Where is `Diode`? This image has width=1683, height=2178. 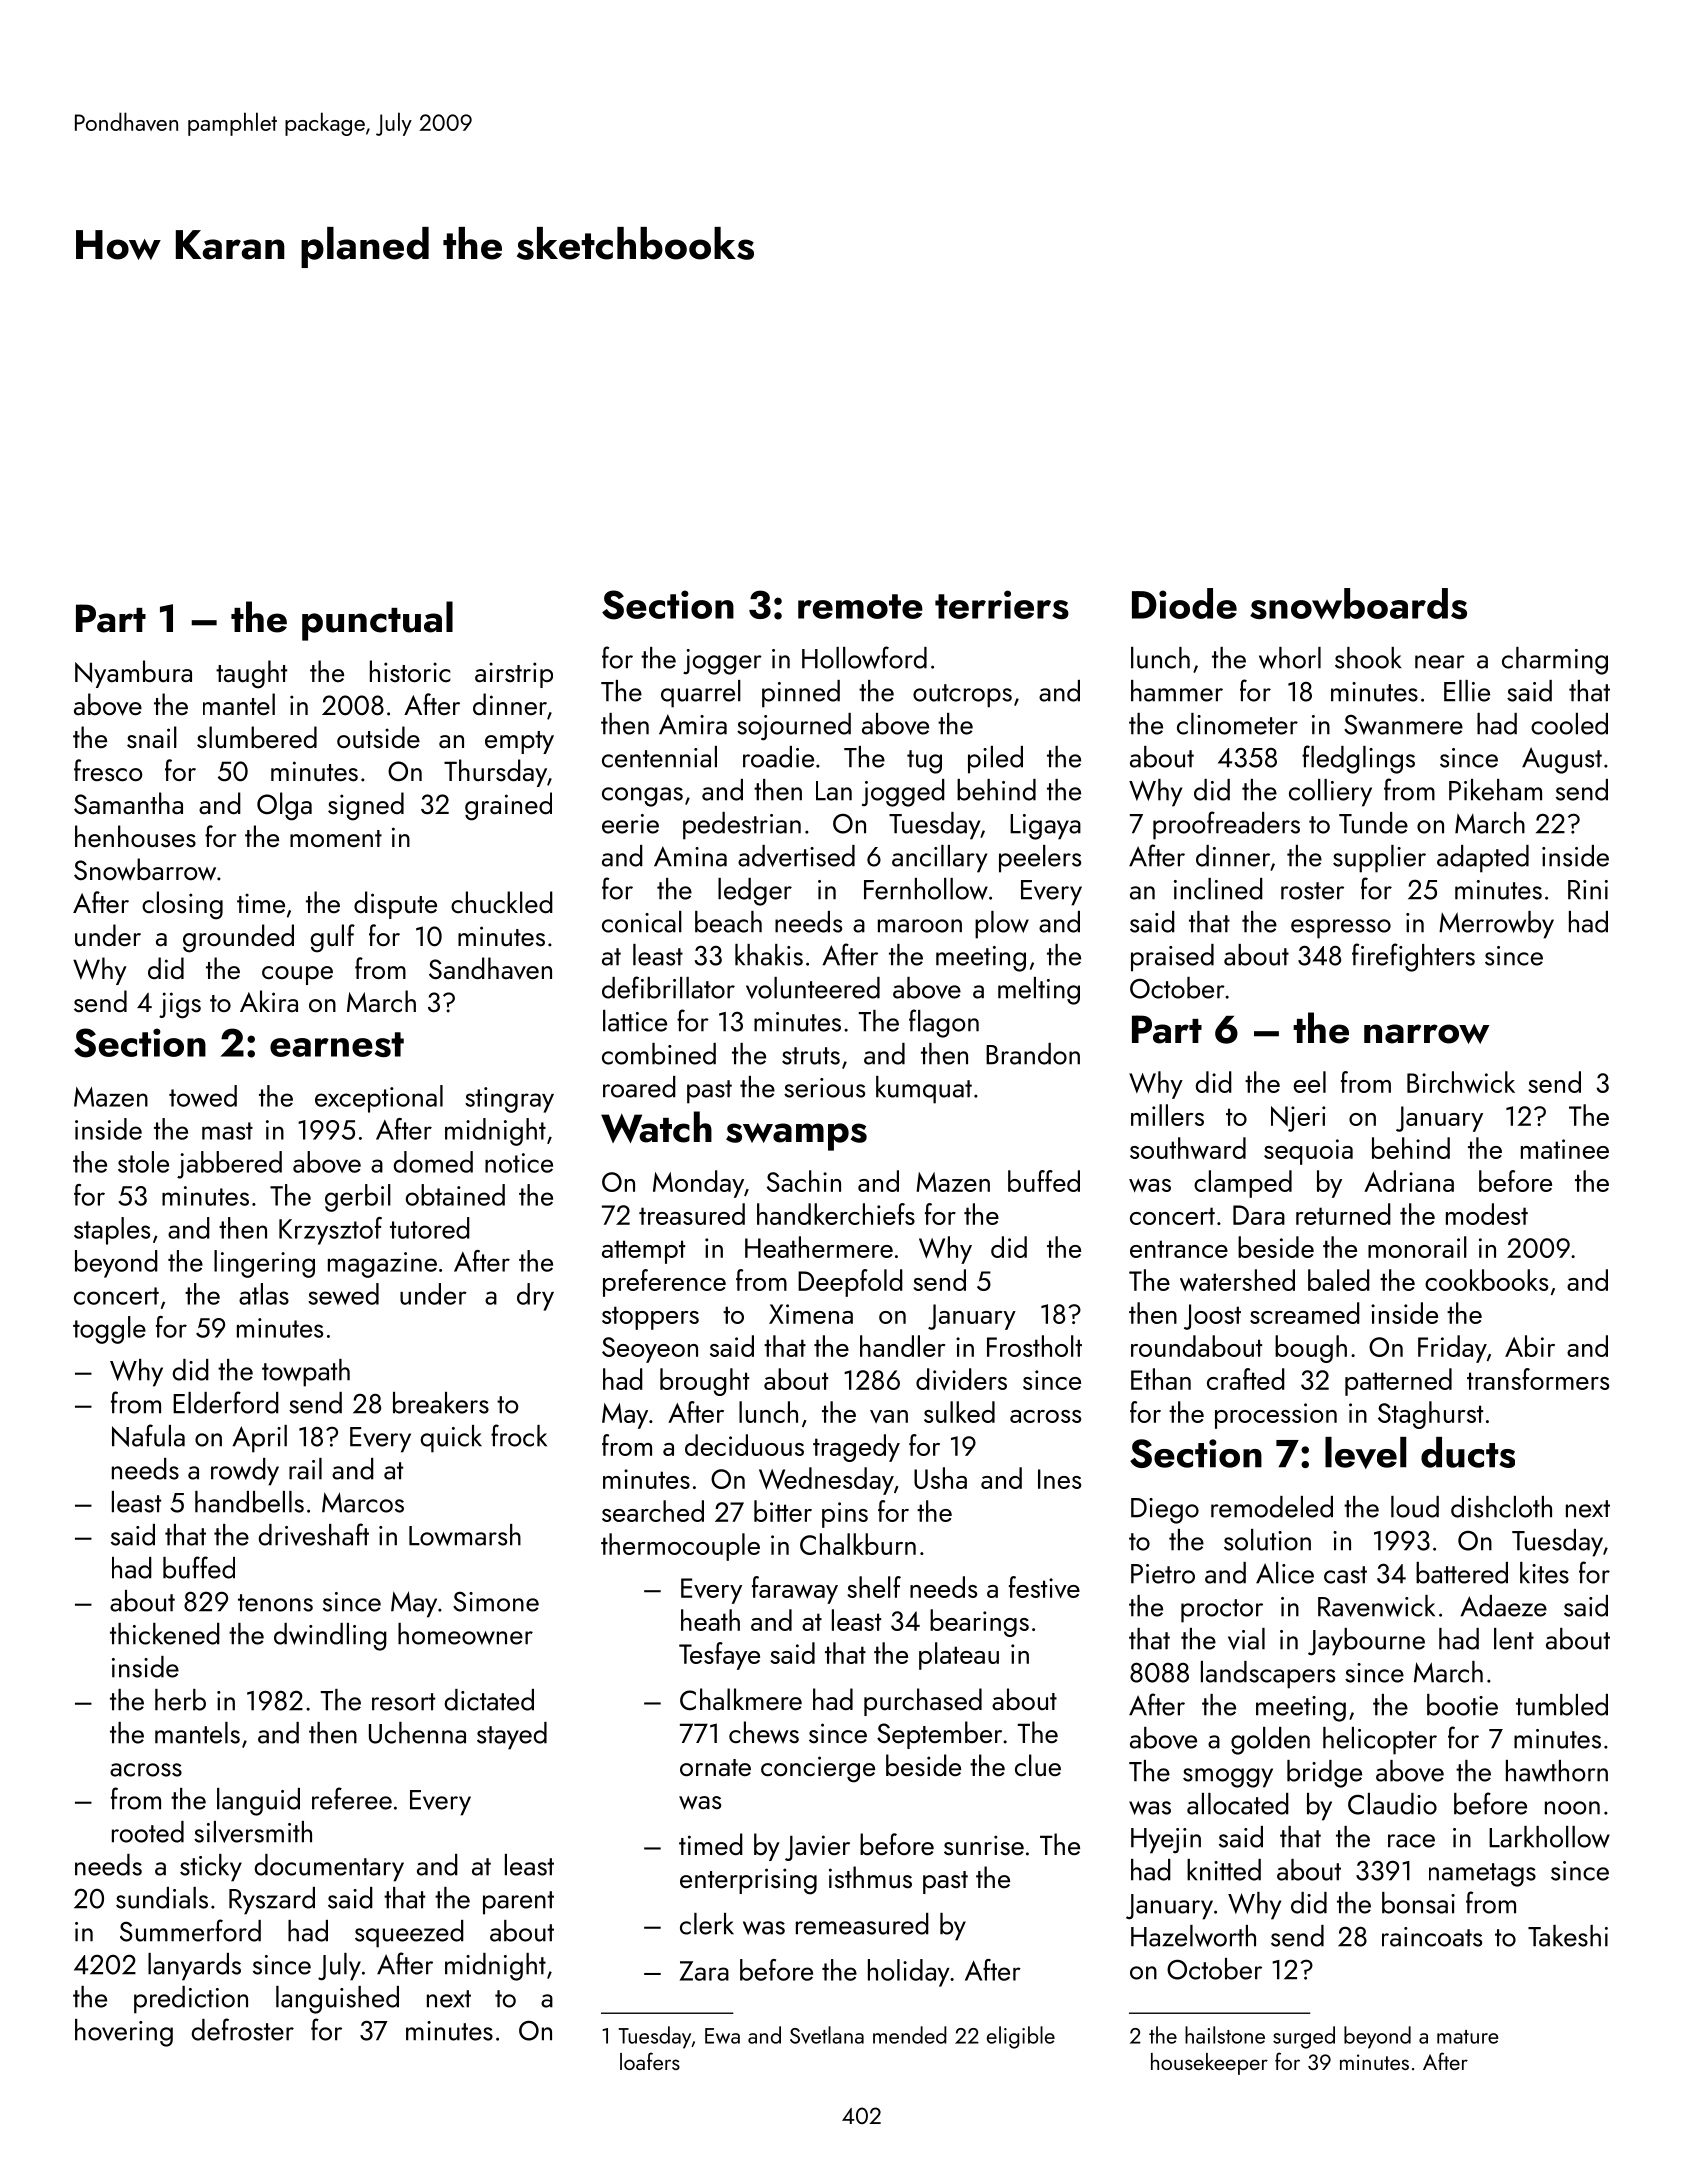
Diode is located at coordinates (1184, 603).
